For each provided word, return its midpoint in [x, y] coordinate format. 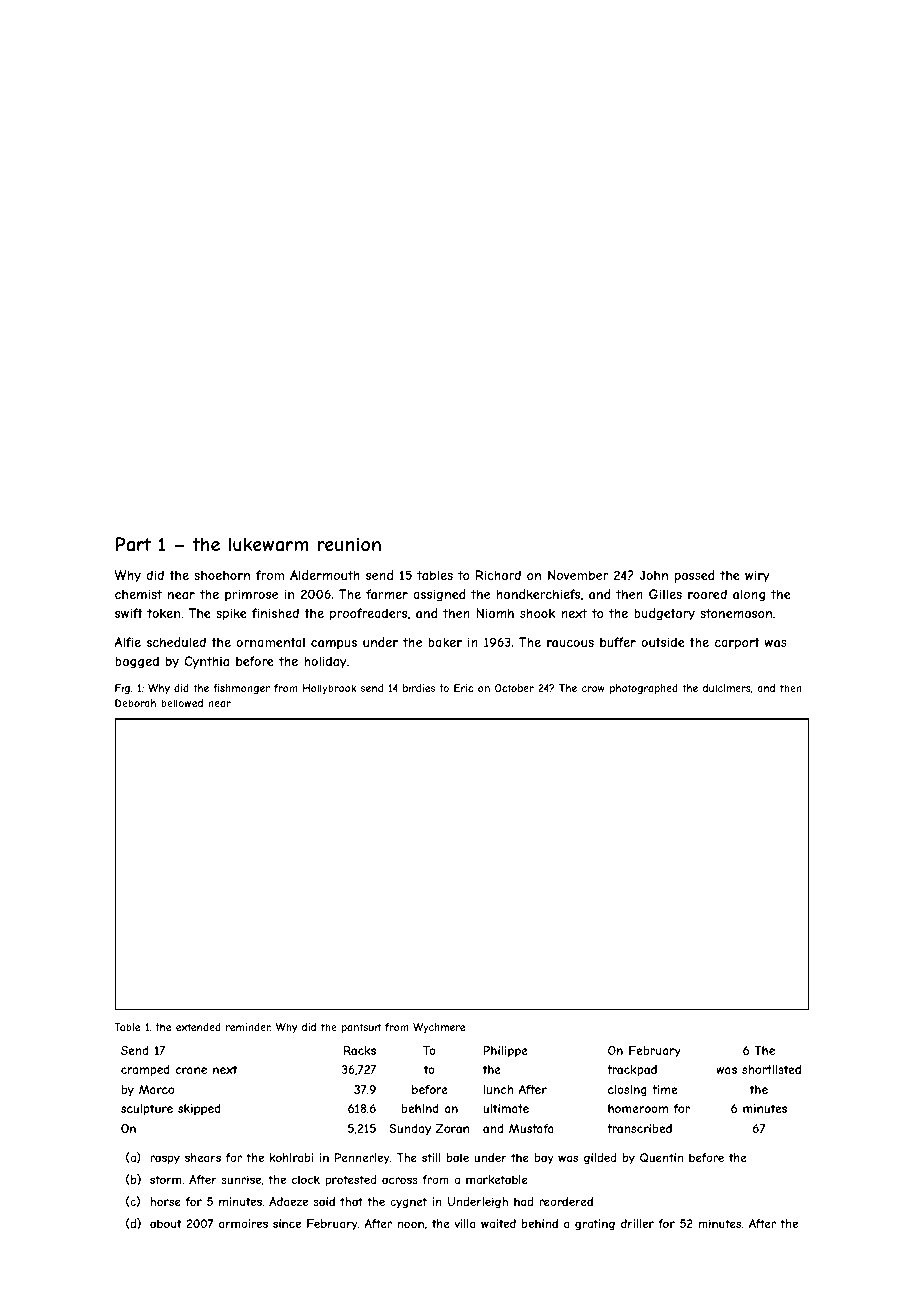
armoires [243, 1223]
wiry [757, 576]
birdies [419, 688]
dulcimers [727, 688]
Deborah [135, 703]
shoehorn [222, 575]
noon [410, 1224]
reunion [349, 544]
